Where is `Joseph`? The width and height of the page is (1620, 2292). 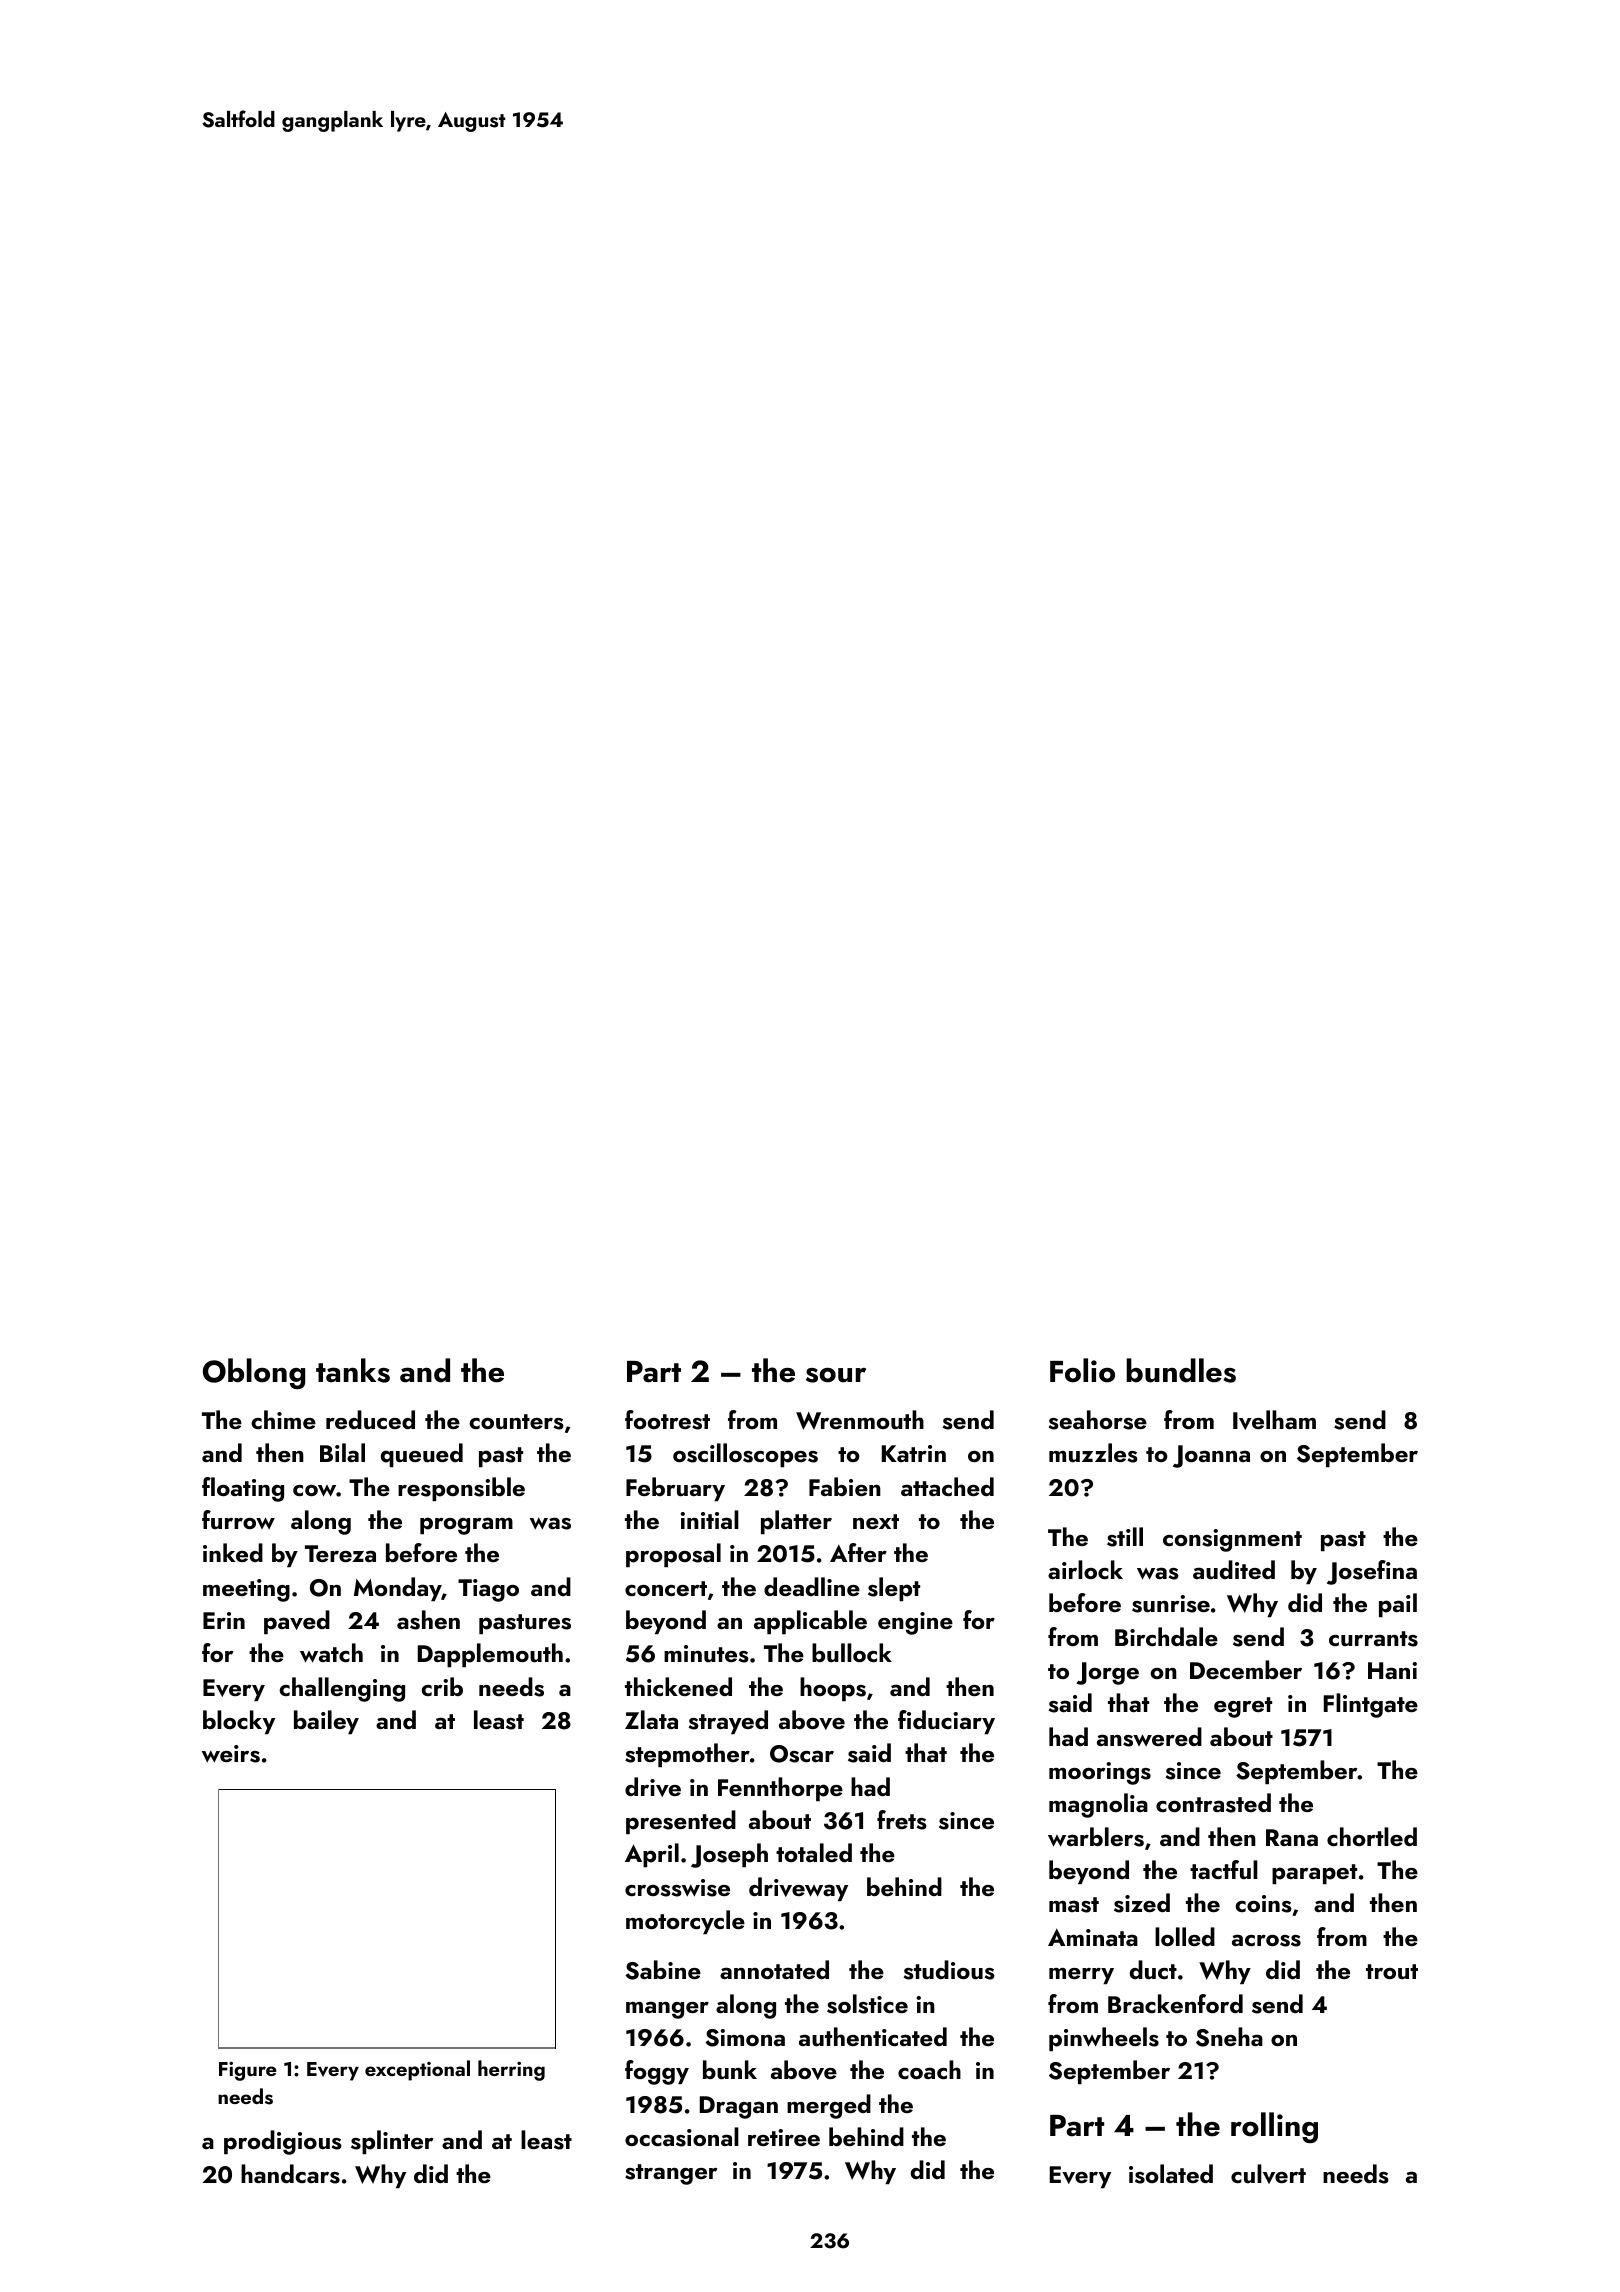
Joseph is located at coordinates (729, 1855).
